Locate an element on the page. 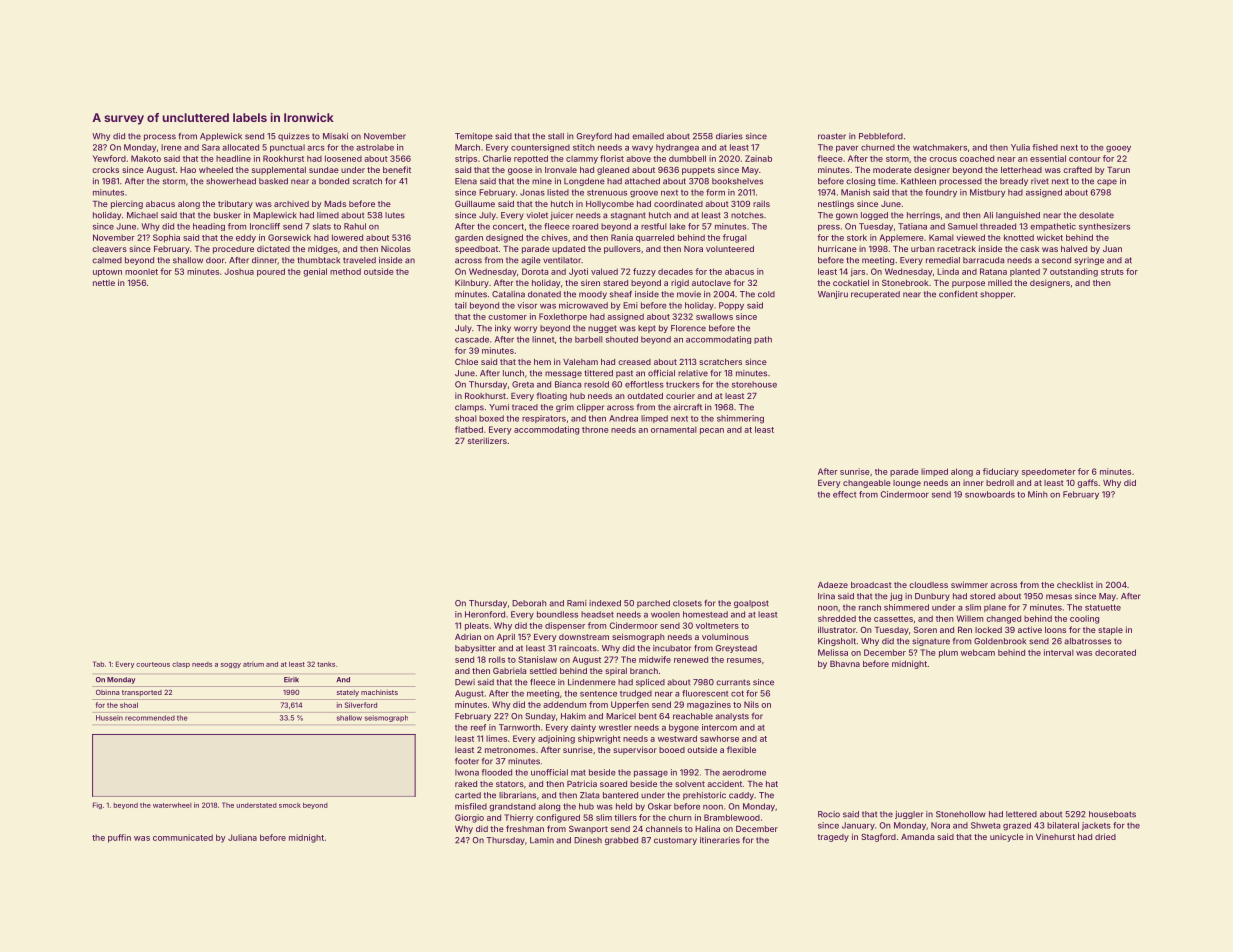 The width and height of the image is (1233, 952). flatbed is located at coordinates (469, 429).
